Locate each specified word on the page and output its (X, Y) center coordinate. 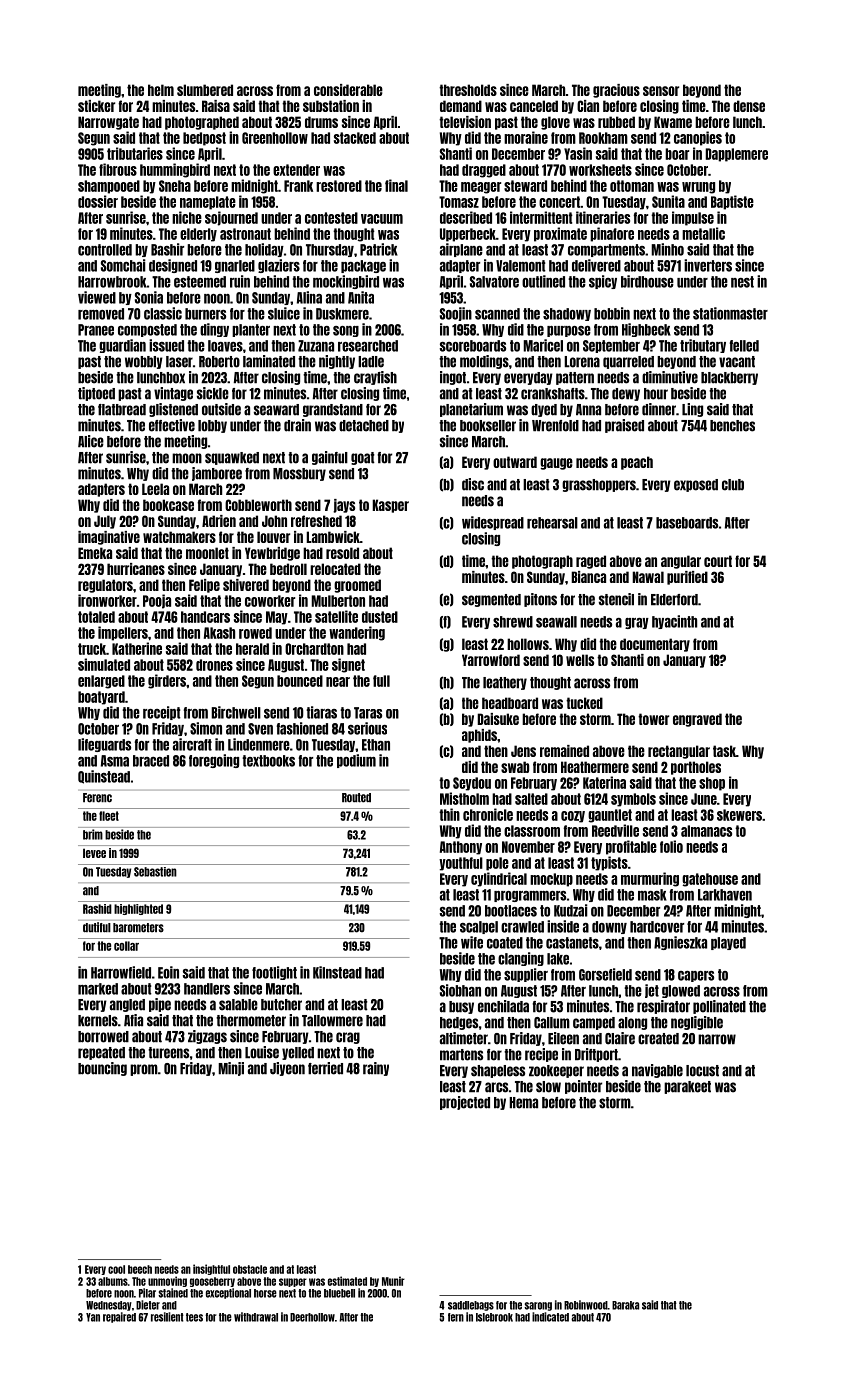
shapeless (498, 1071)
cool (116, 1269)
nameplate (208, 203)
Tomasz (459, 202)
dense (749, 106)
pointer (583, 1087)
